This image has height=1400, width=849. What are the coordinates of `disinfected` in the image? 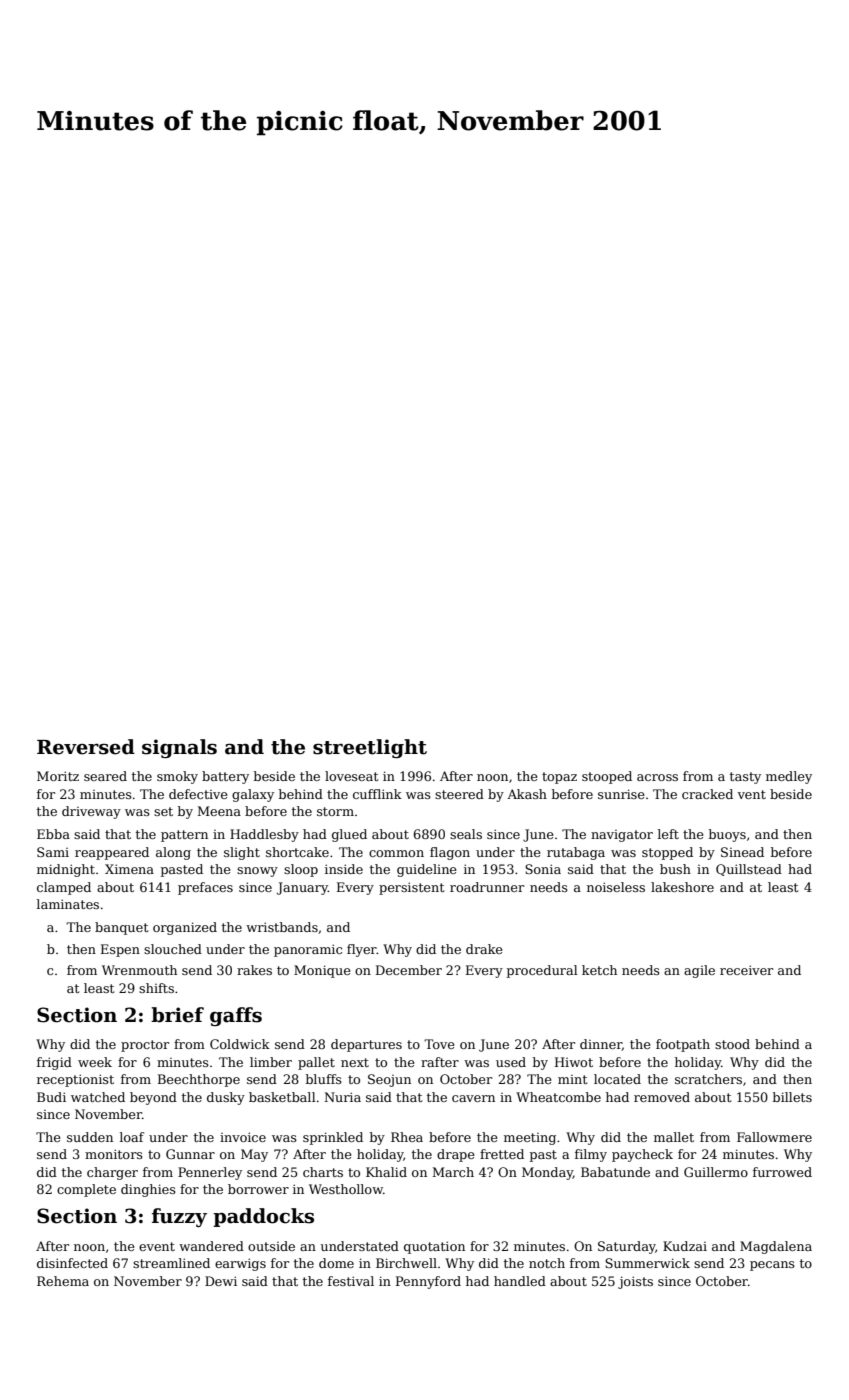 It's located at (72, 1263).
